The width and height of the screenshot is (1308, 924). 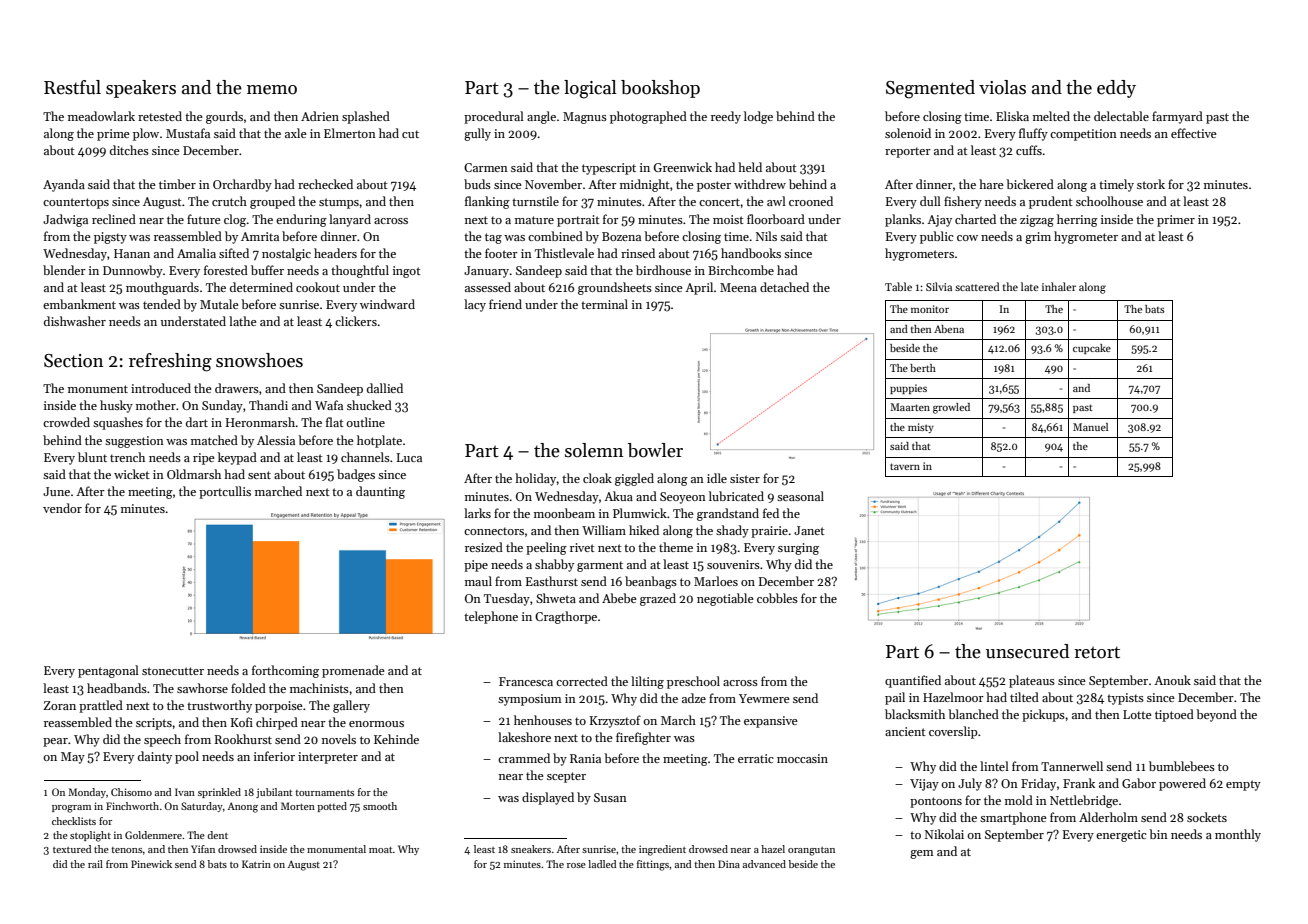 I want to click on berth, so click(x=923, y=368).
